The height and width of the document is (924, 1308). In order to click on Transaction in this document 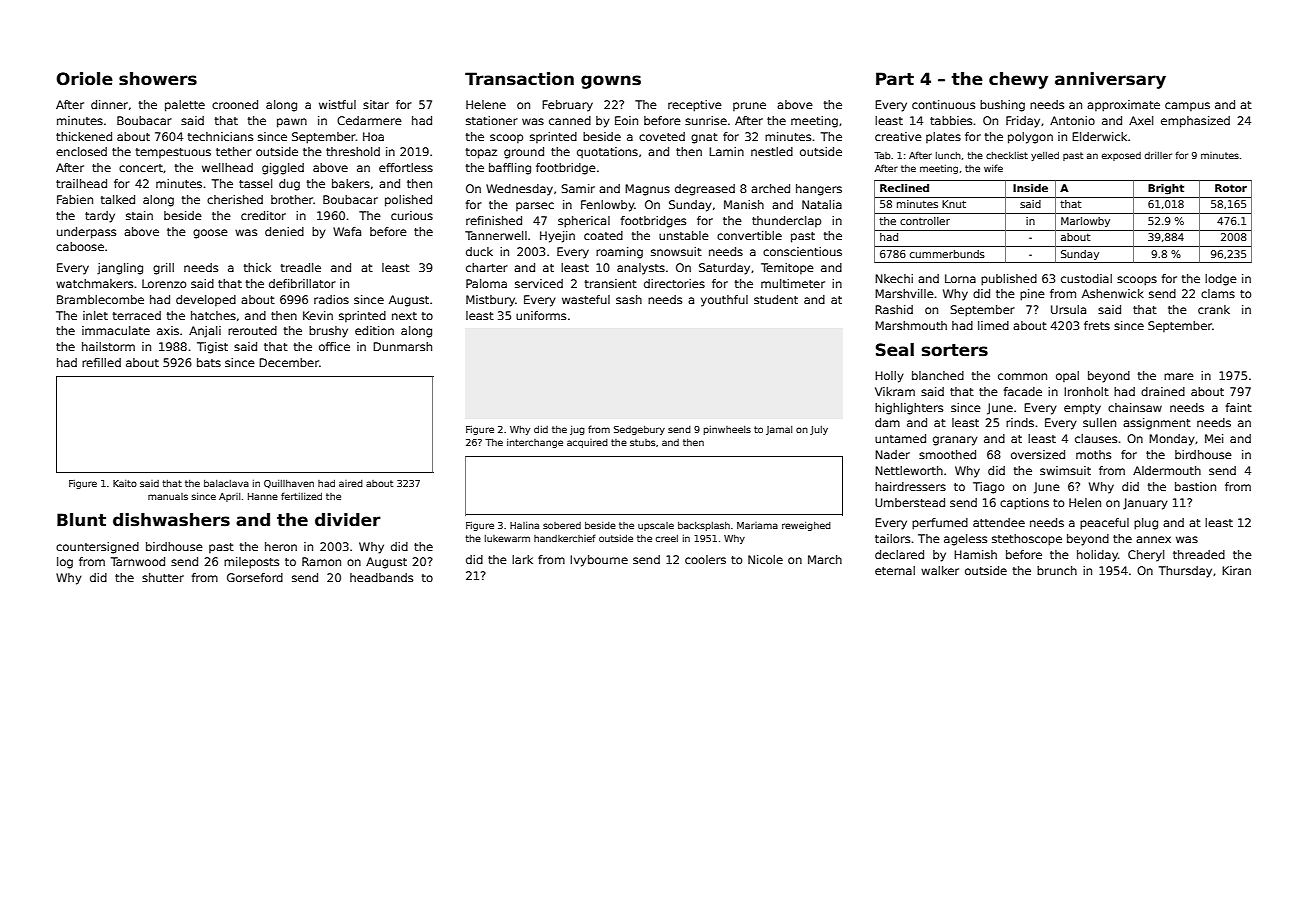, I will do `click(519, 79)`.
